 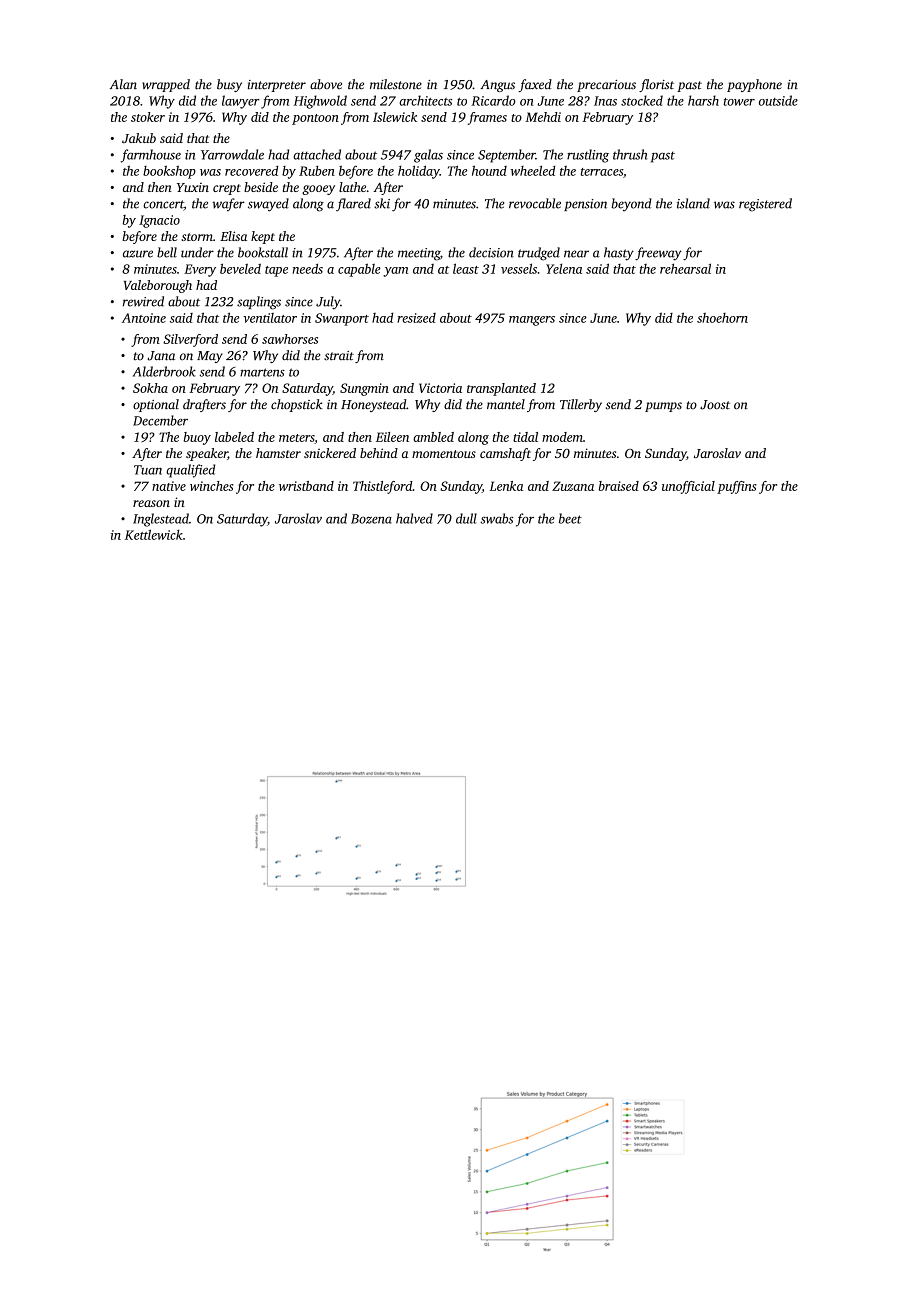 I want to click on Yarrowdale, so click(x=232, y=154).
